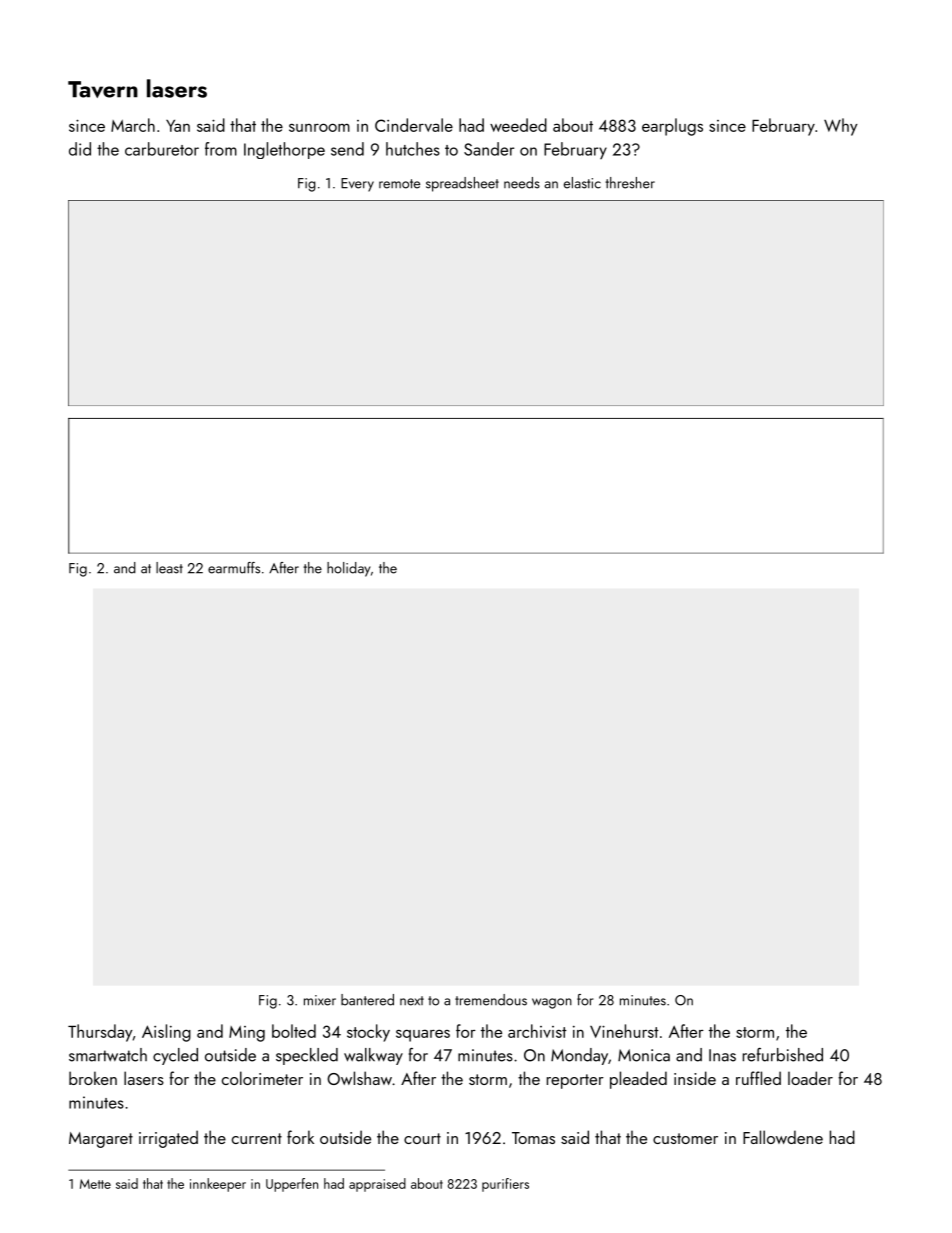  Describe the element at coordinates (95, 1184) in the document. I see `Mette` at that location.
